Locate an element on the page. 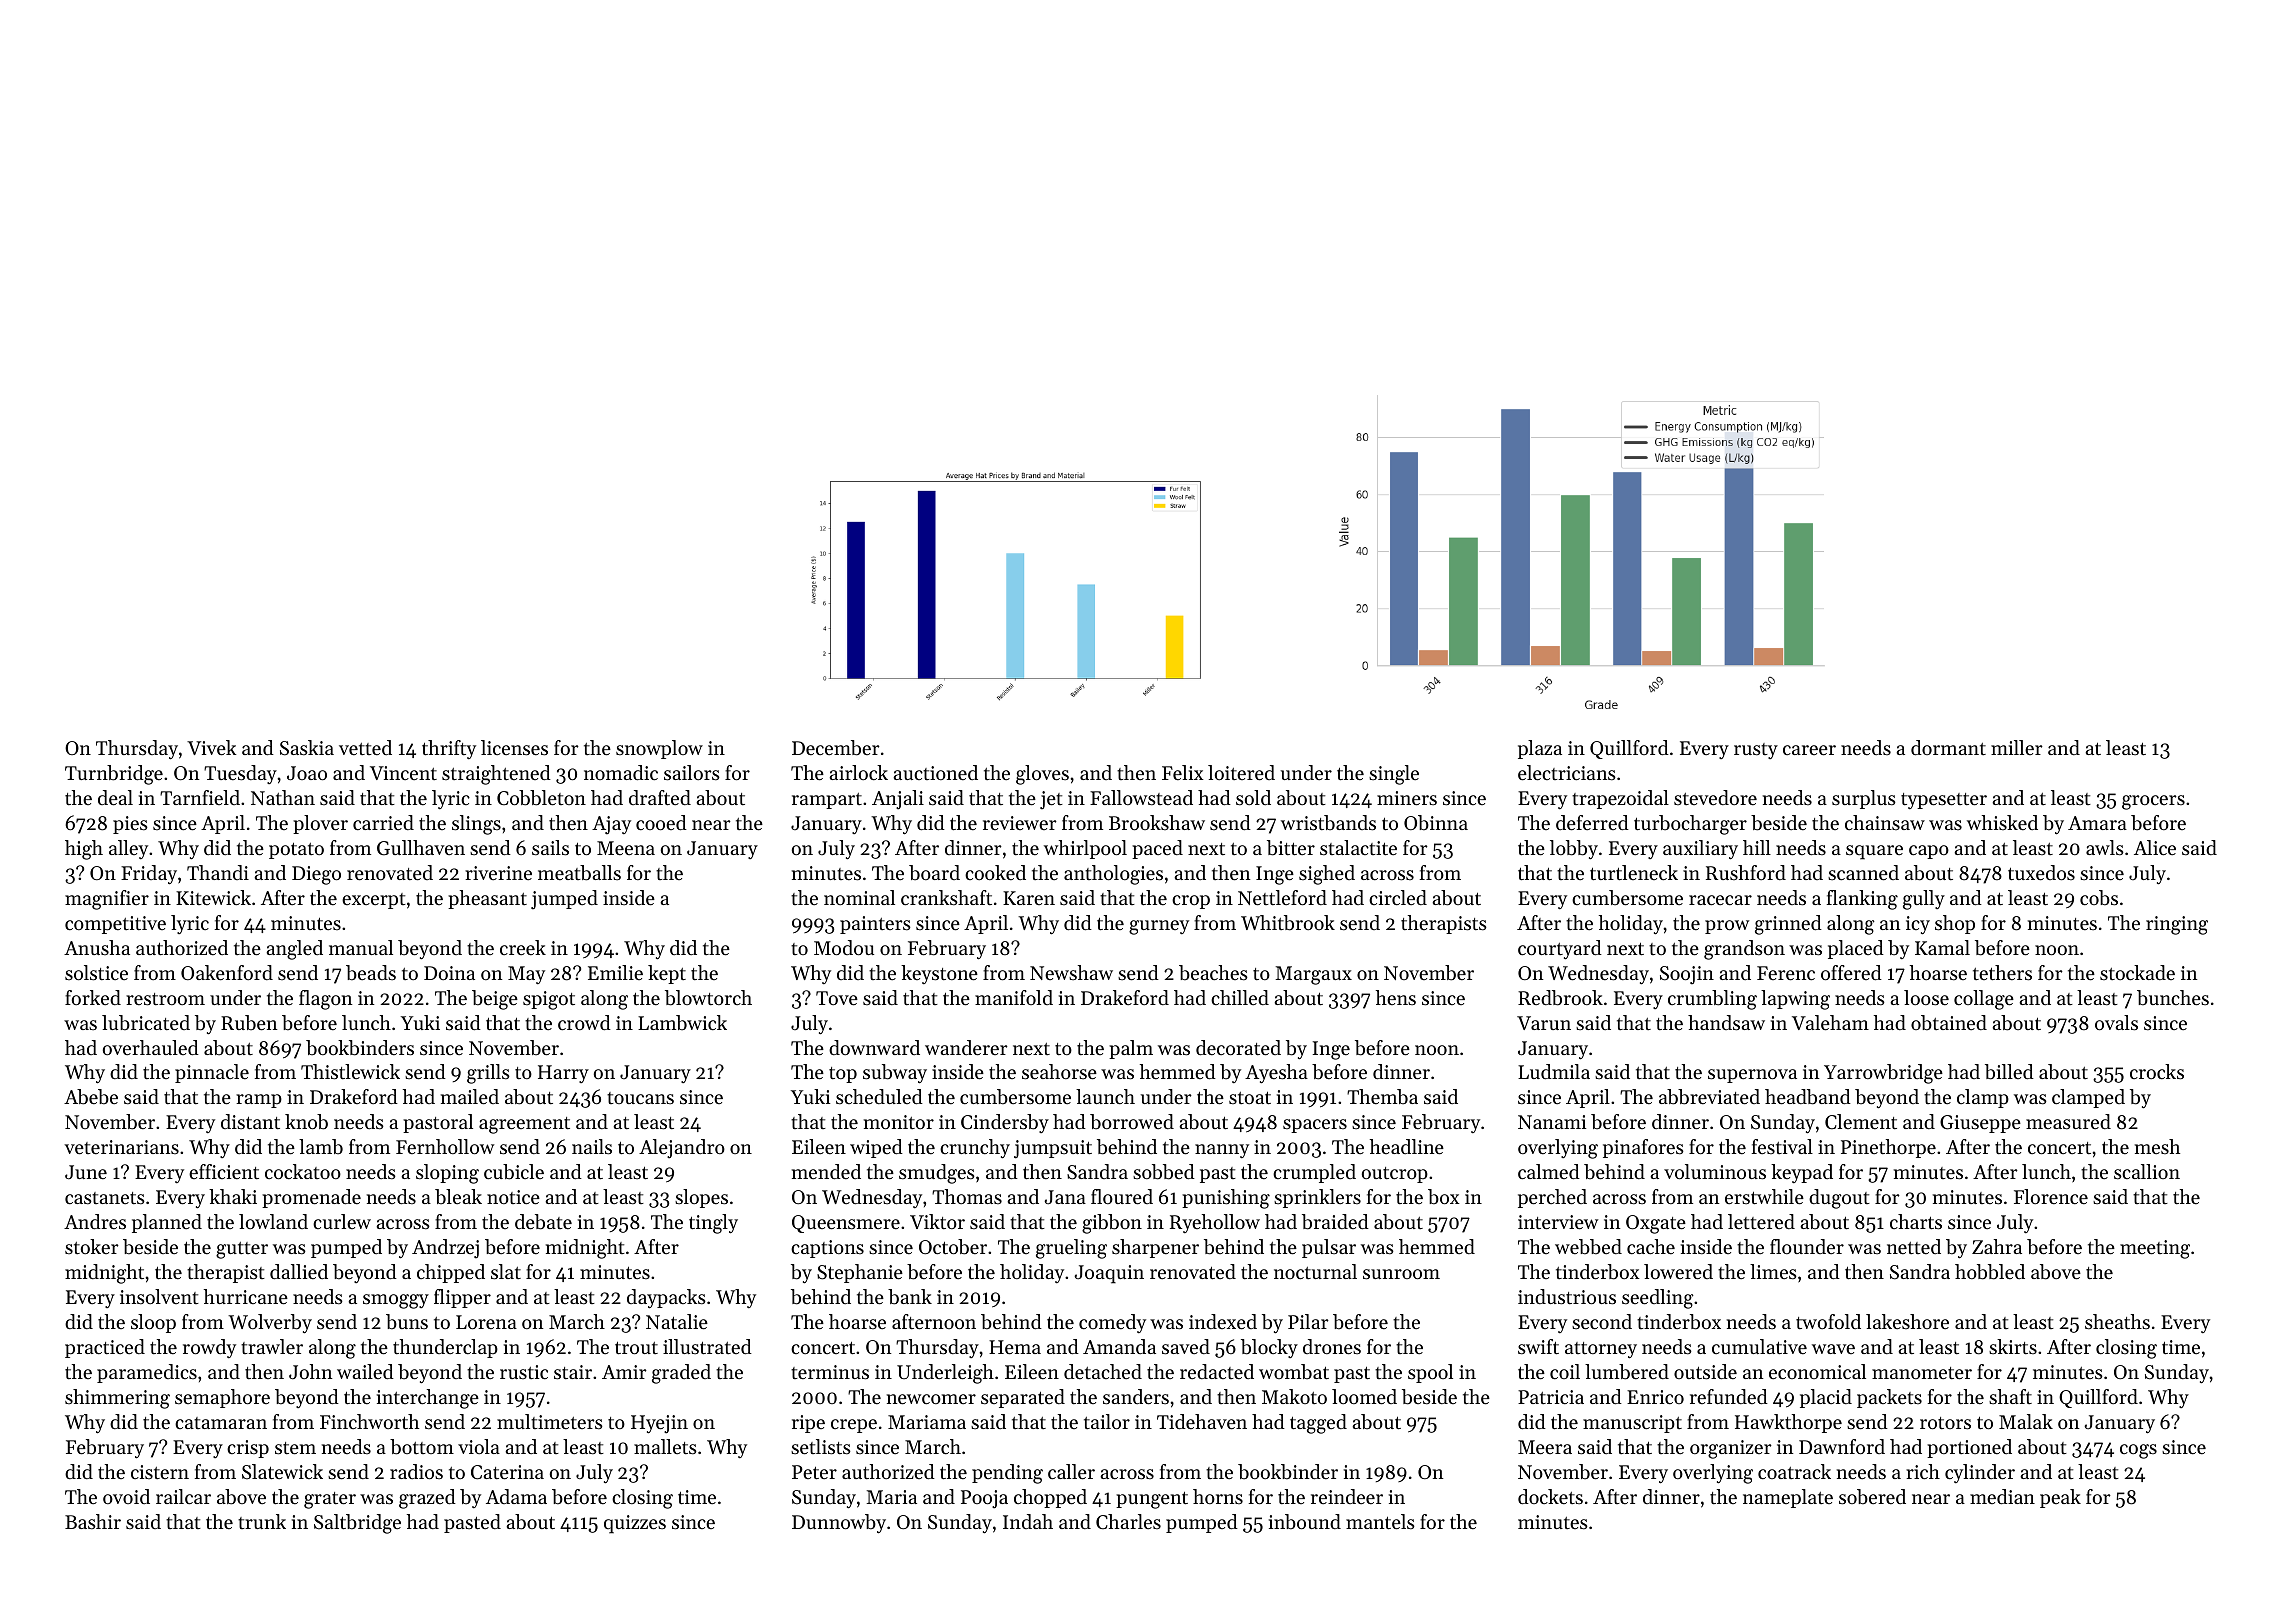  cooed is located at coordinates (661, 823).
